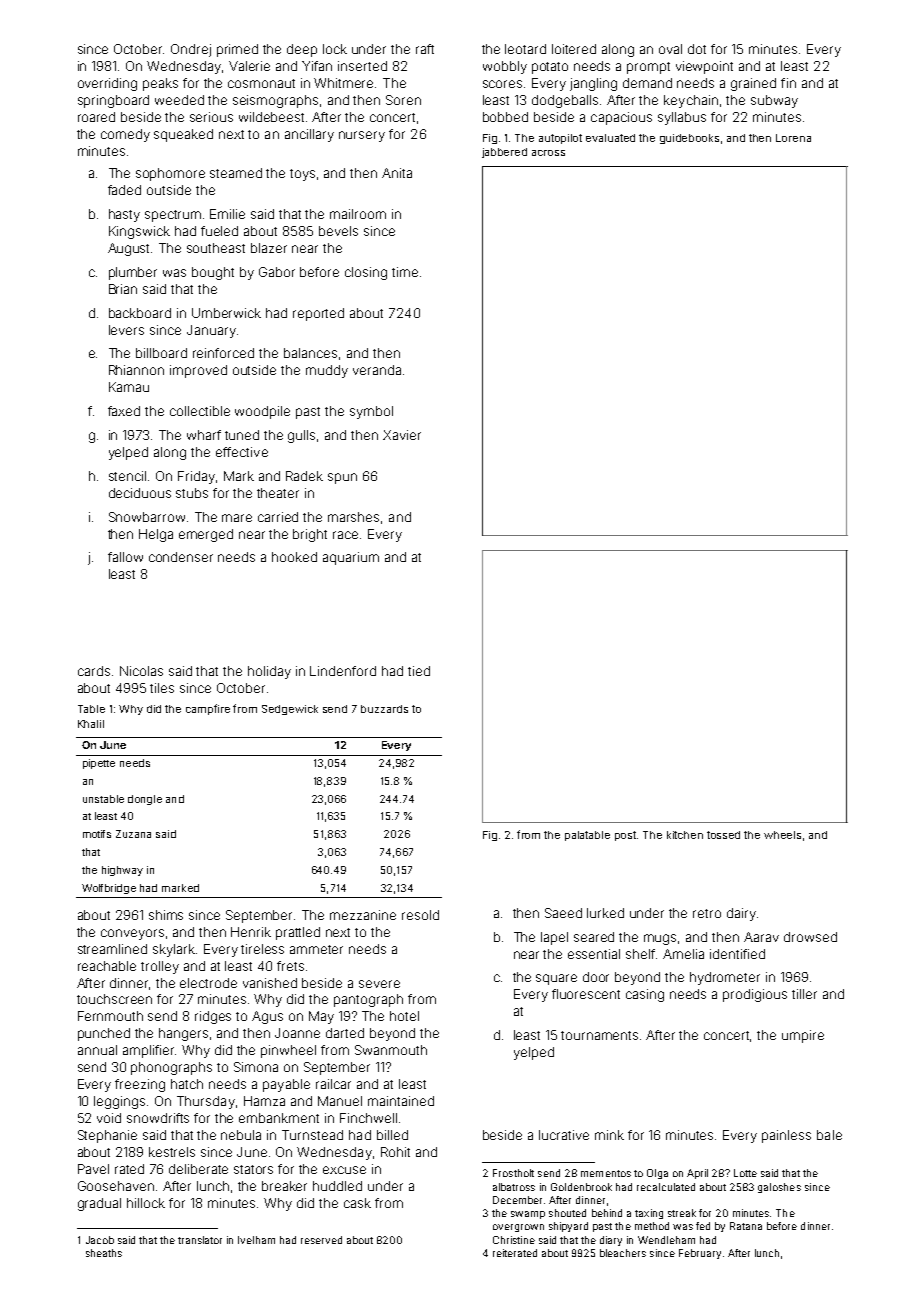 The image size is (924, 1308). Describe the element at coordinates (803, 1036) in the screenshot. I see `umpire` at that location.
